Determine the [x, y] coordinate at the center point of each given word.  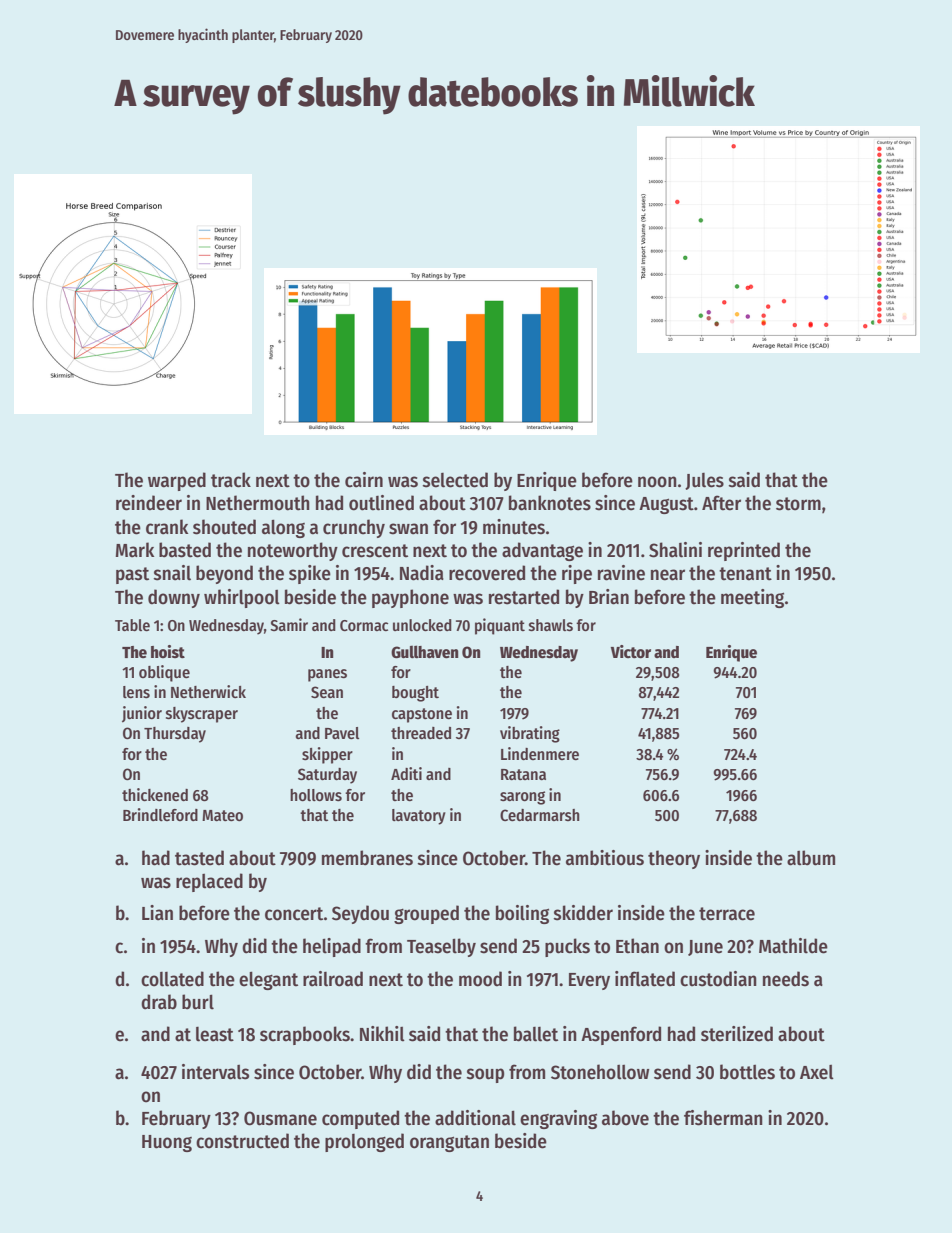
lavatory [419, 817]
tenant [745, 574]
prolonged [364, 1142]
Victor [631, 652]
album [811, 858]
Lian [157, 913]
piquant [500, 626]
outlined [381, 503]
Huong [167, 1143]
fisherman [723, 1118]
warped [177, 481]
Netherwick [208, 692]
